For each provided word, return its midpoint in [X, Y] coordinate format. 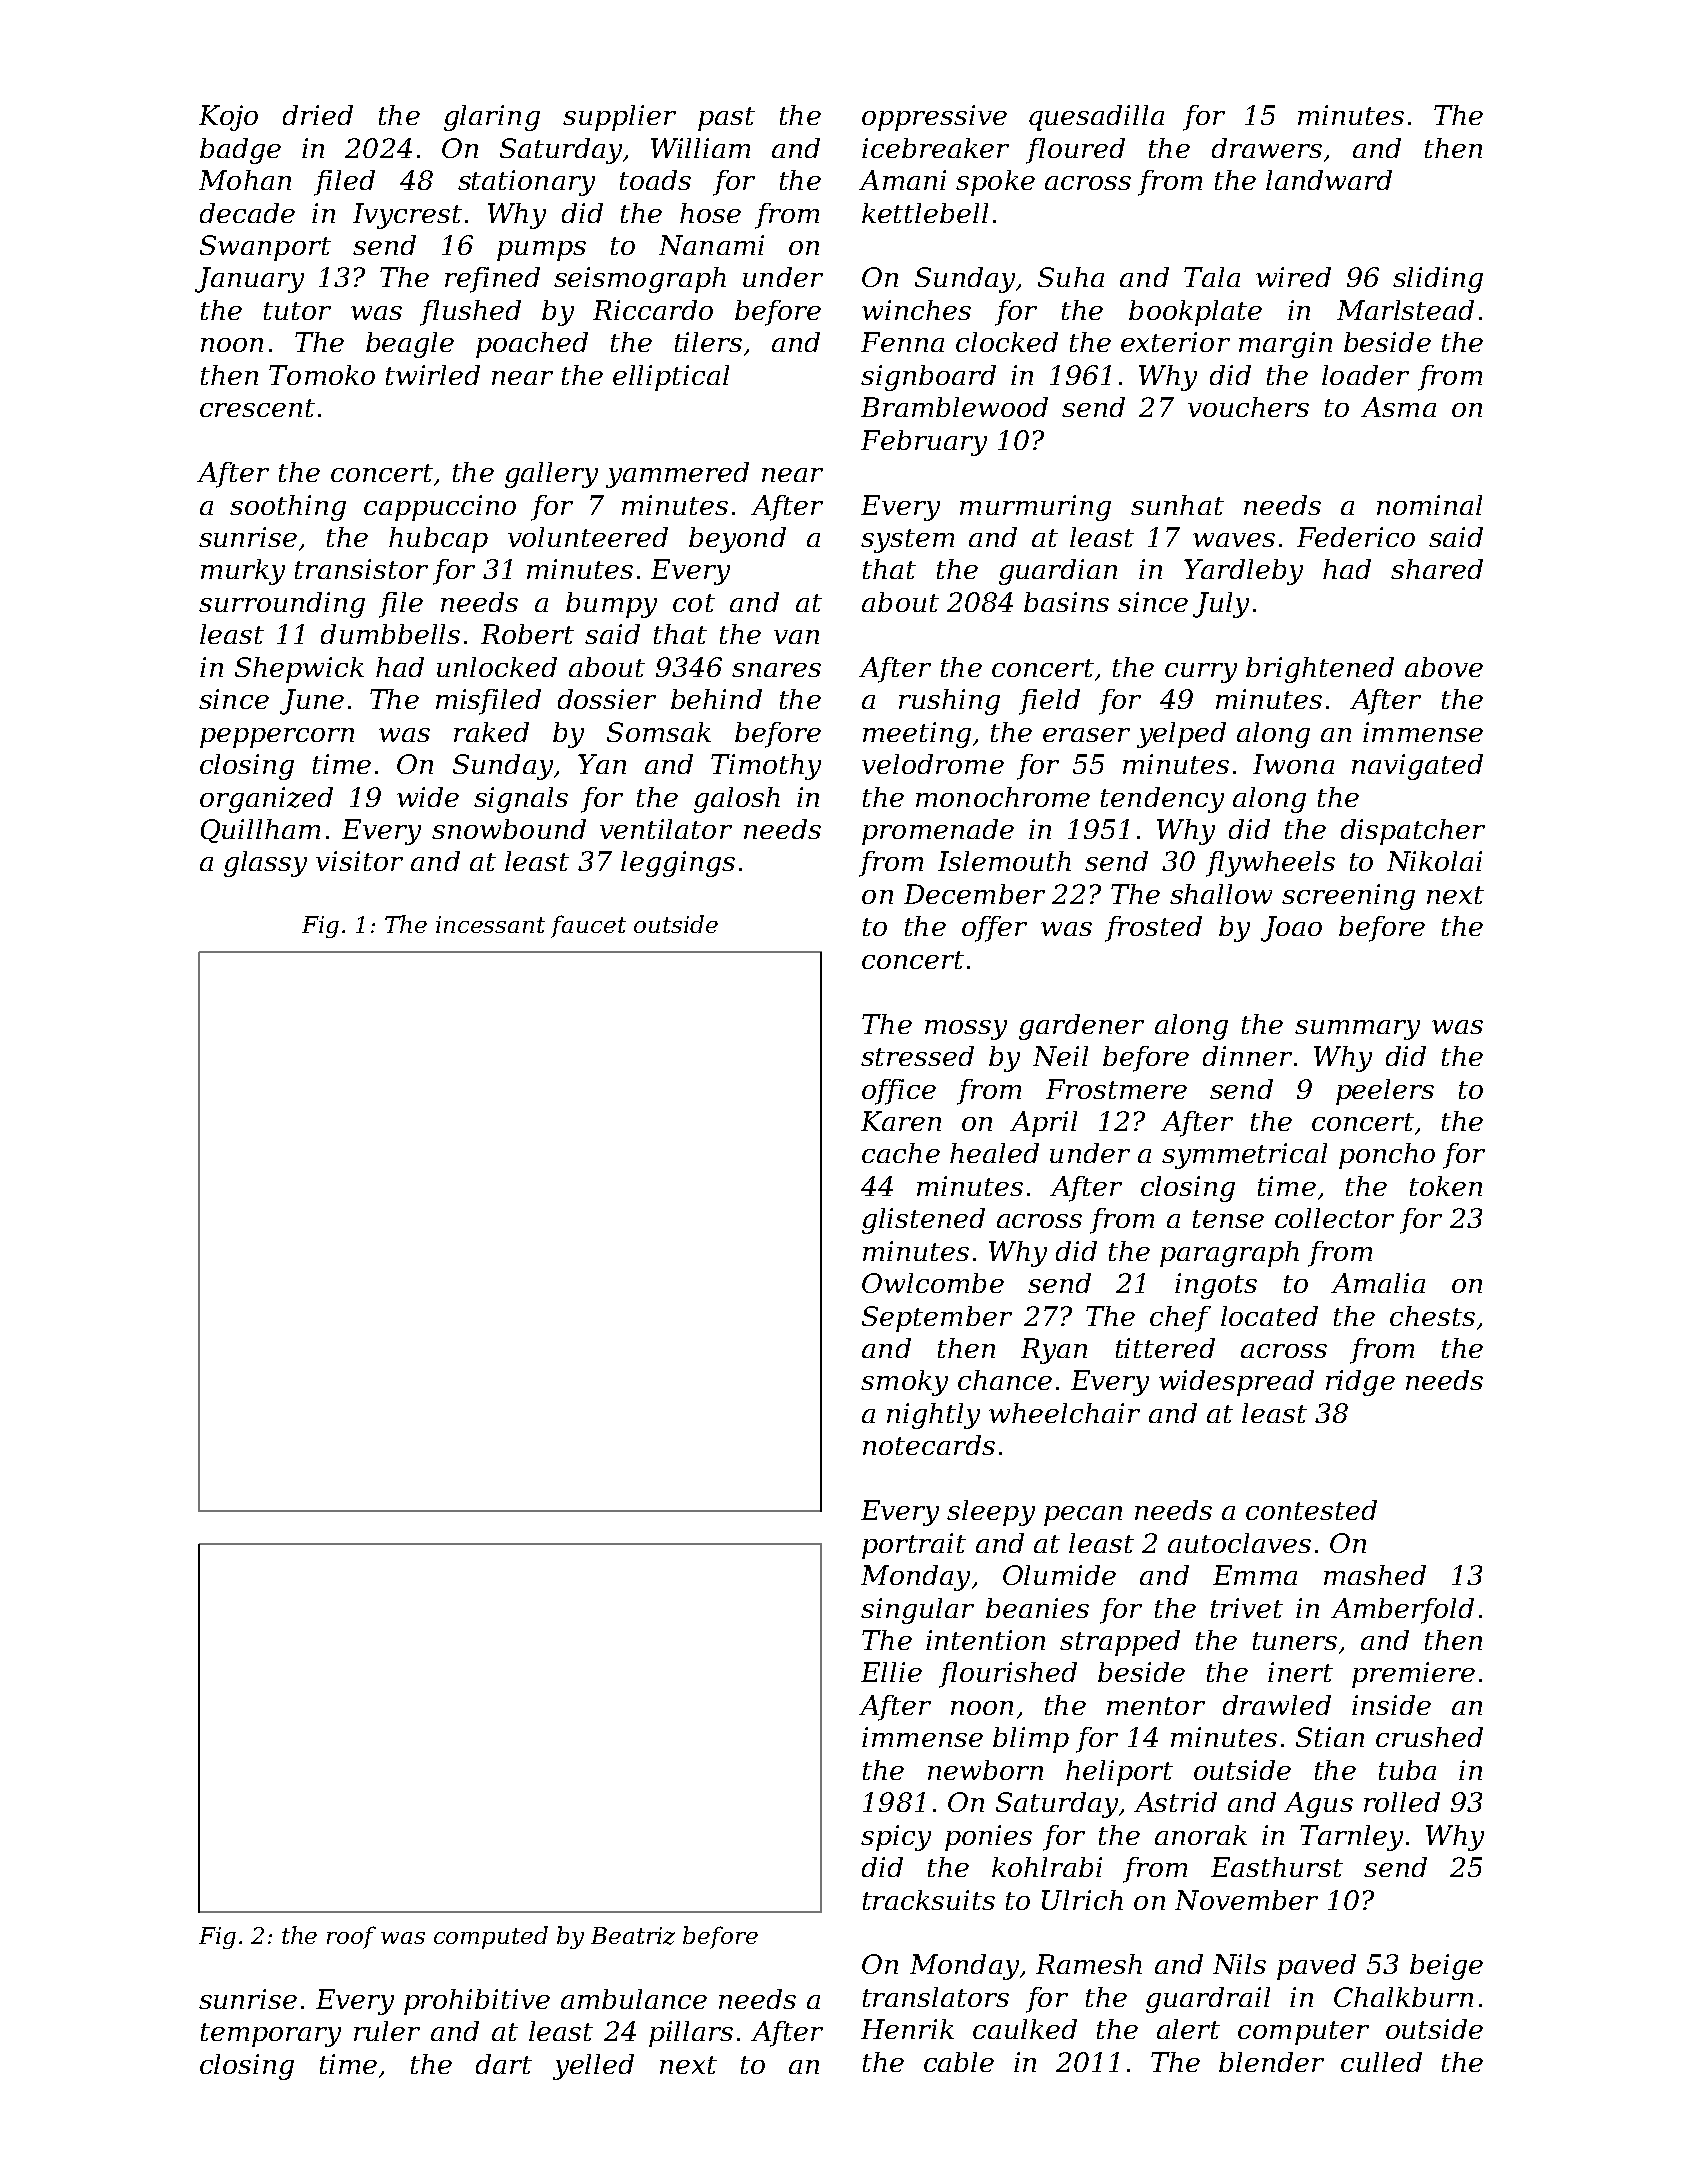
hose [710, 213]
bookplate [1195, 313]
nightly [933, 1416]
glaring [492, 118]
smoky [904, 1383]
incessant [490, 924]
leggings [678, 864]
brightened [1320, 670]
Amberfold [1402, 1611]
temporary [271, 2035]
